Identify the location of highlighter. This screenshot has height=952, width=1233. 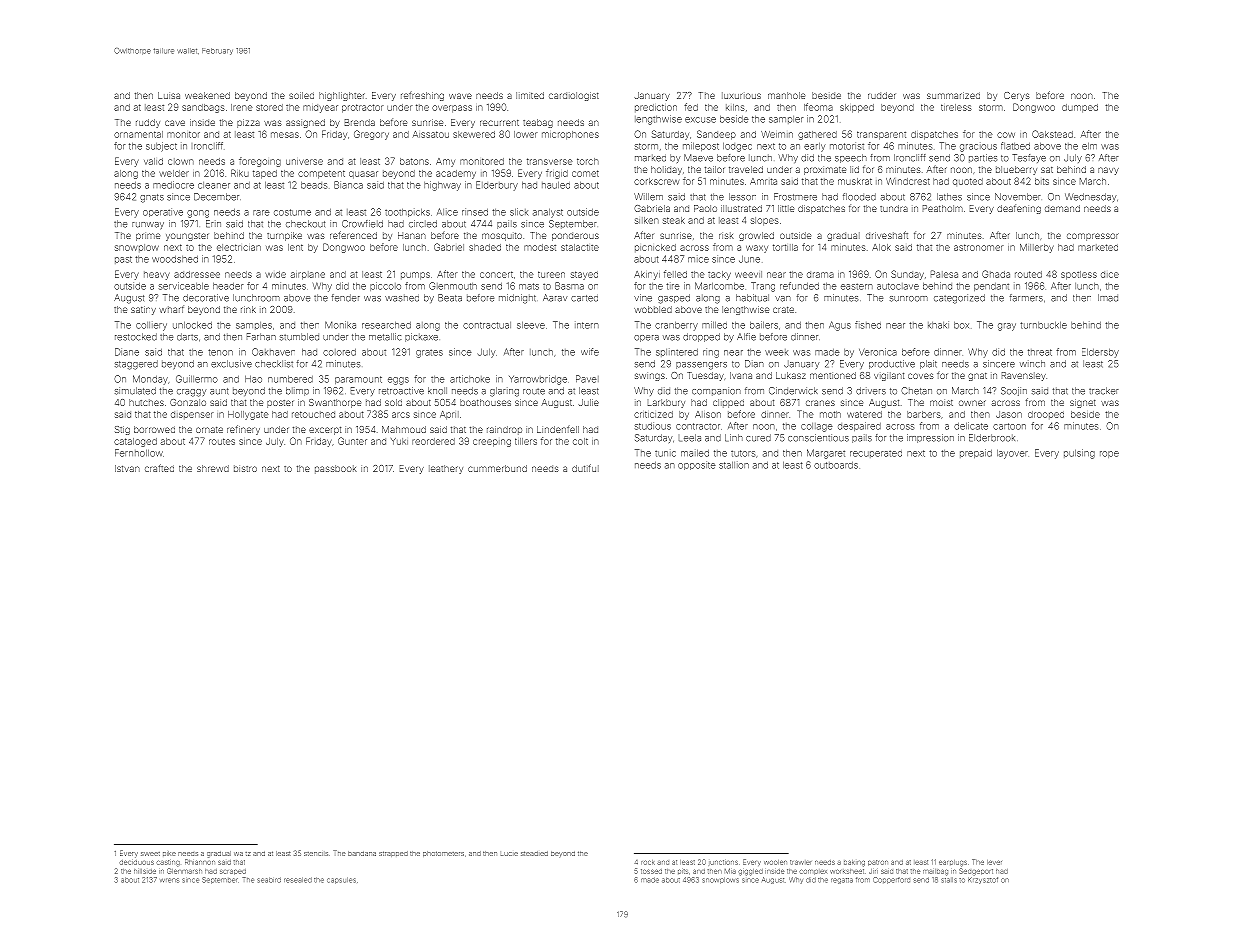
(342, 96).
